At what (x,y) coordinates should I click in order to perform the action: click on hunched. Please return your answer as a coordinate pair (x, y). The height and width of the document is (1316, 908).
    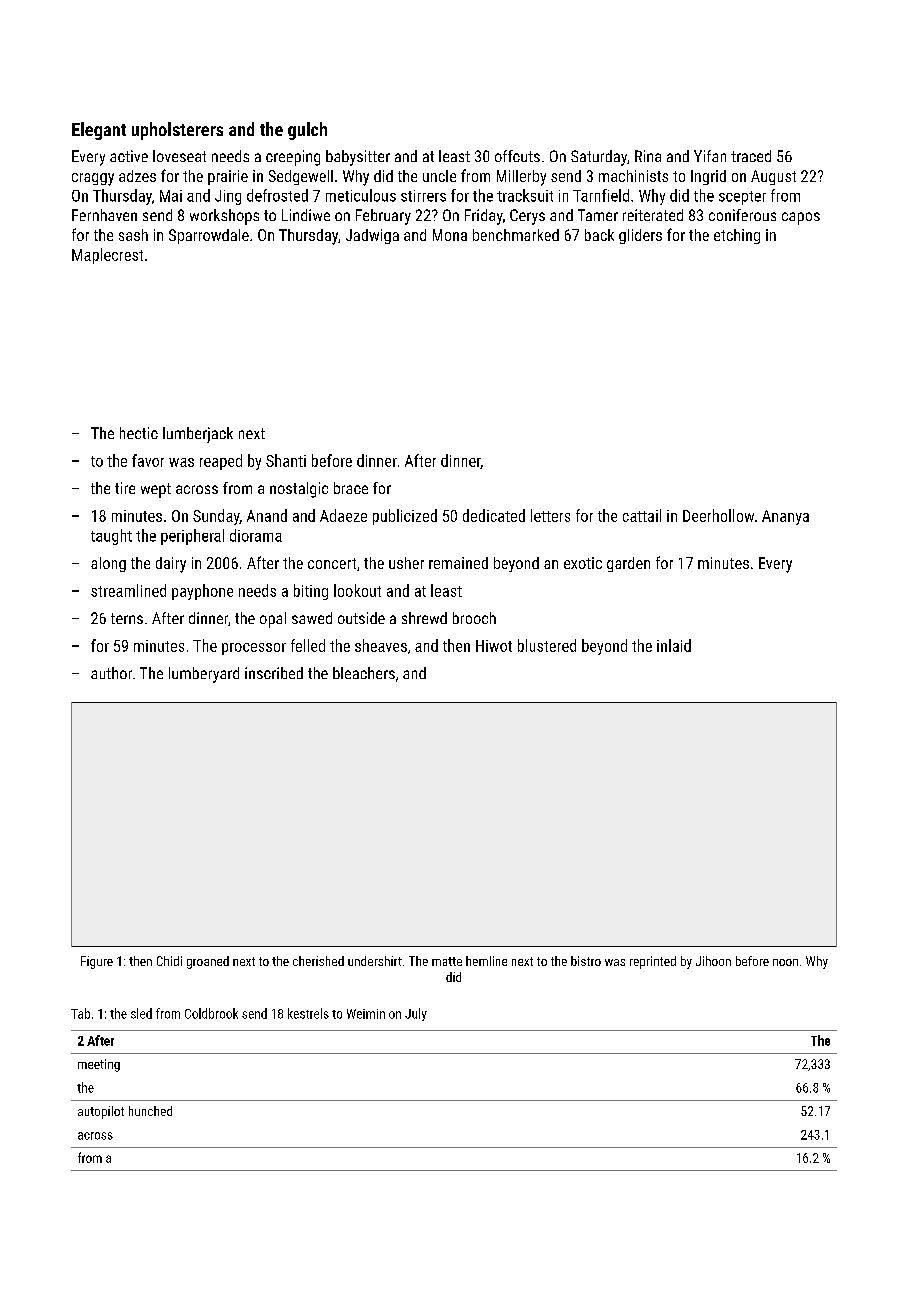
    Looking at the image, I should click on (150, 1111).
